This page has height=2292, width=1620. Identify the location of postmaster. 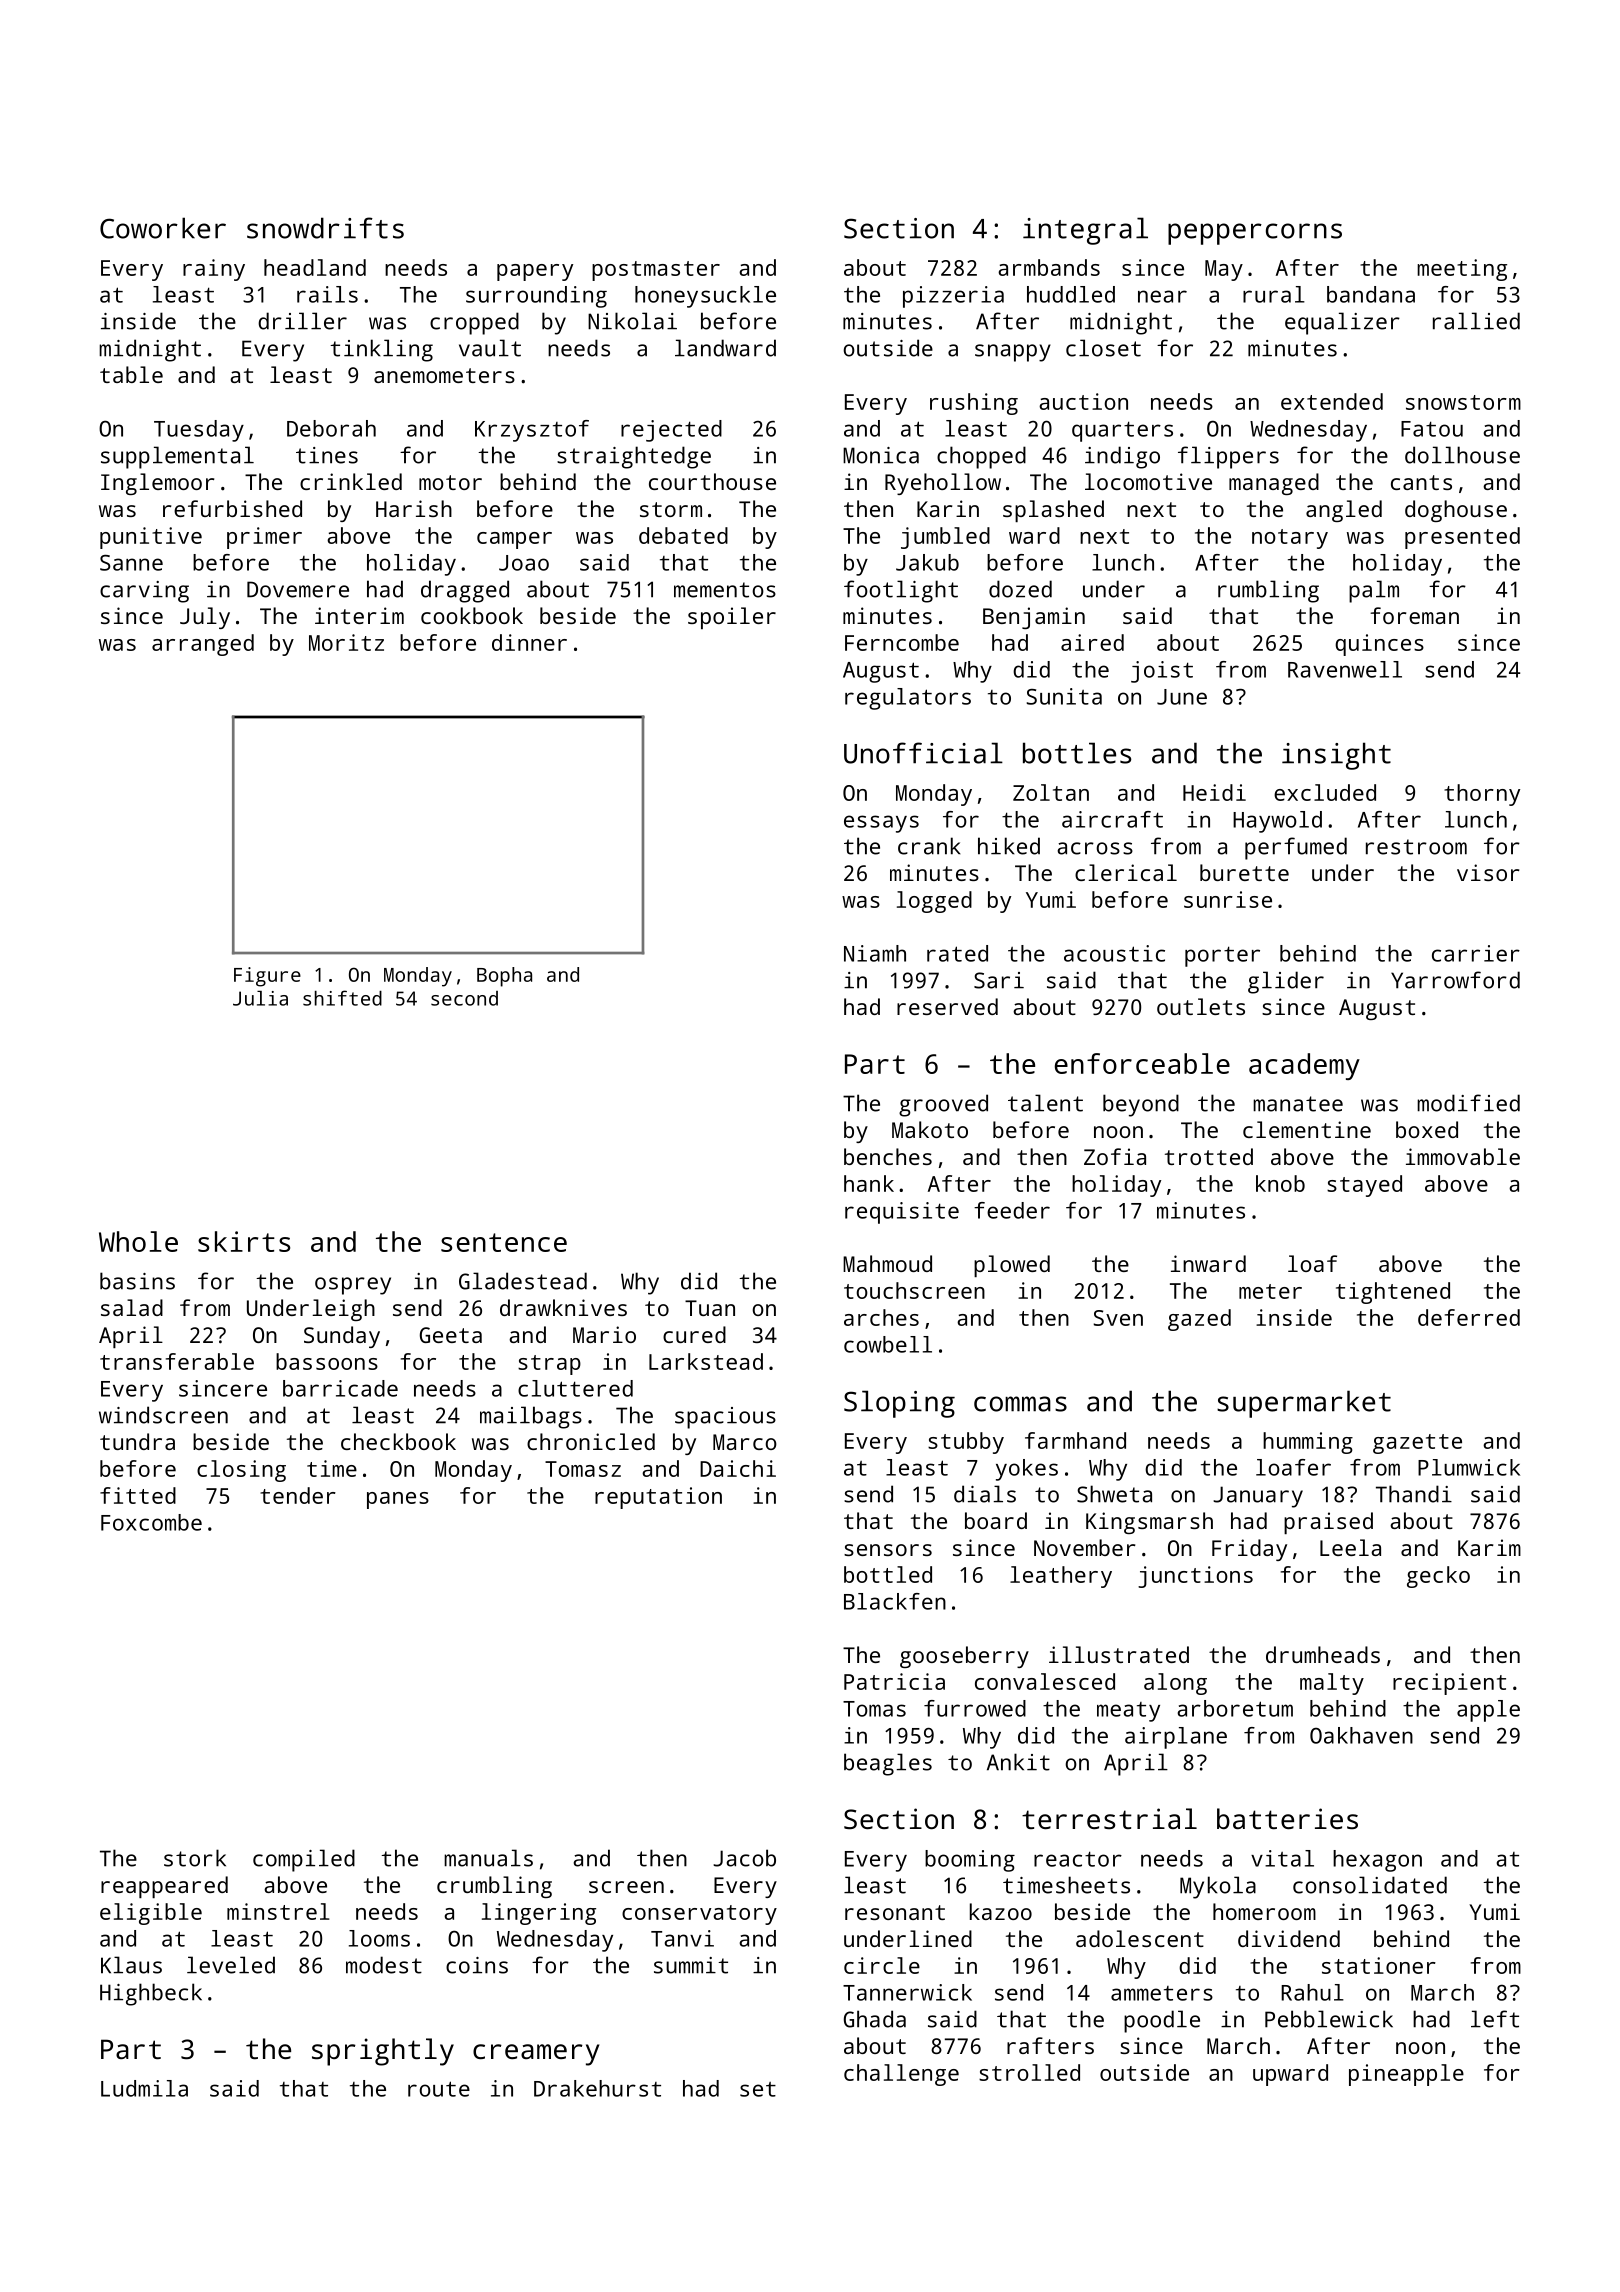
(656, 271).
